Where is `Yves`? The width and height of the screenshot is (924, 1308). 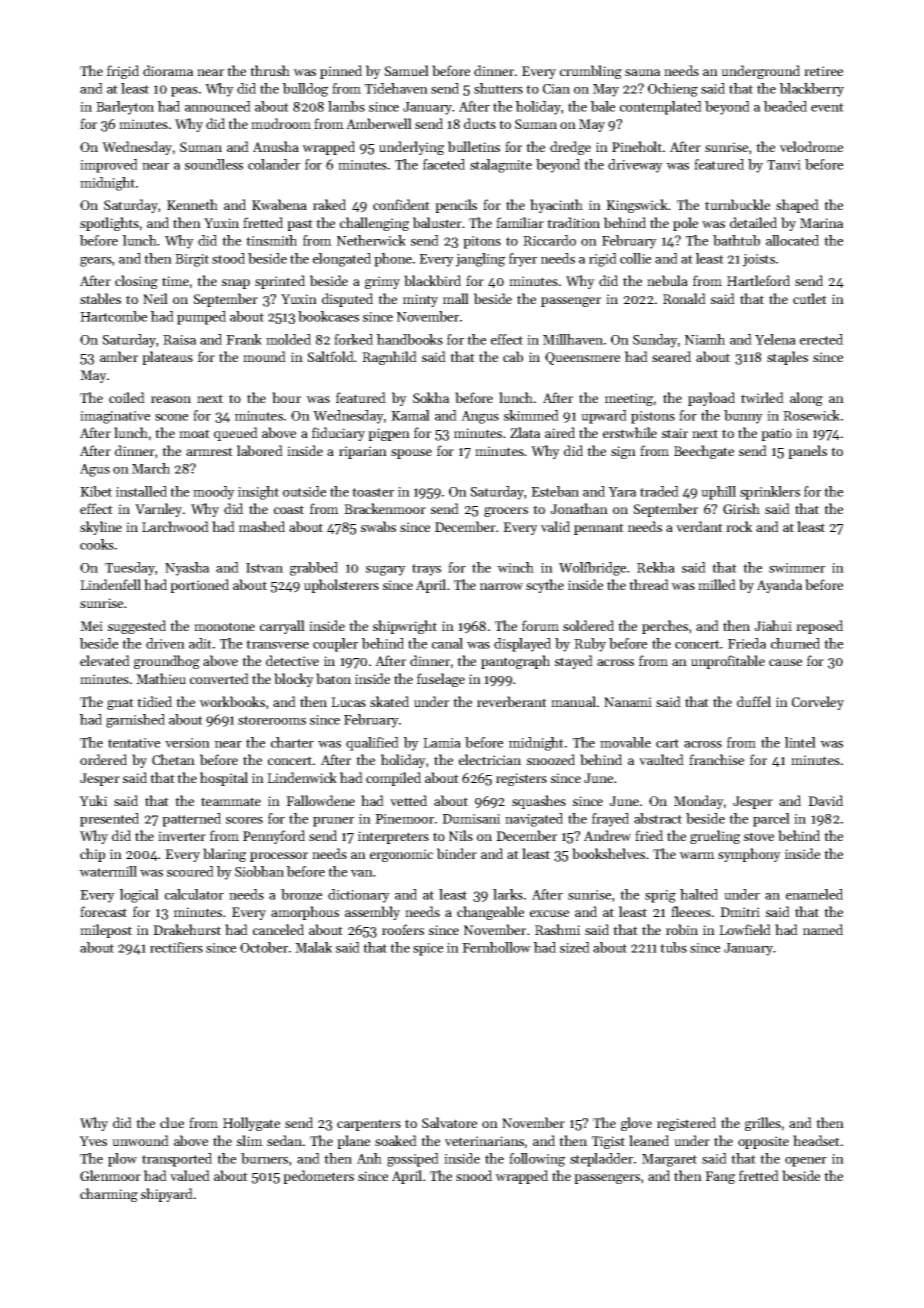
Yves is located at coordinates (93, 1141).
